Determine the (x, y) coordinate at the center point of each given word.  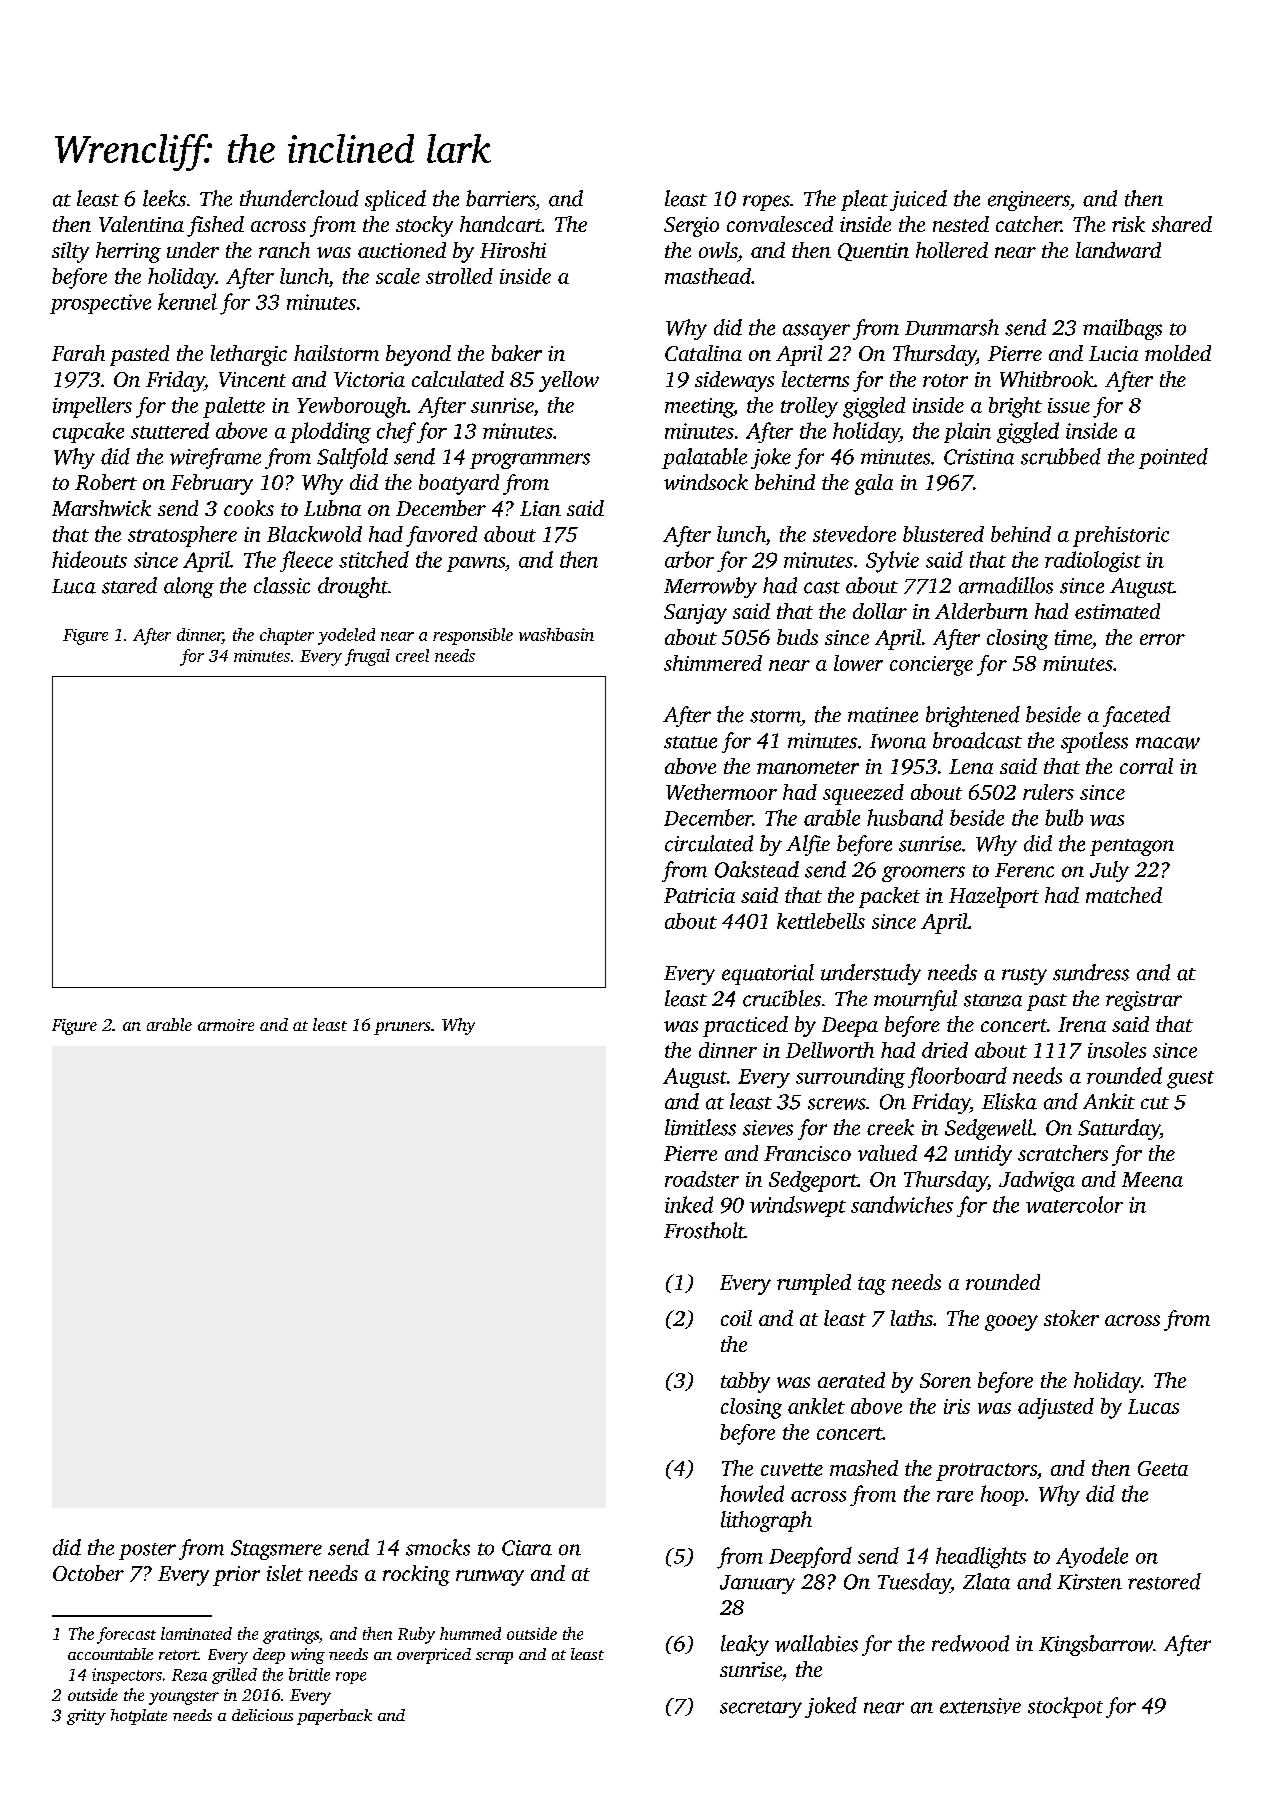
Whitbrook (1047, 379)
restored (1164, 1581)
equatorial (768, 974)
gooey (1011, 1323)
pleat (864, 200)
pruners (402, 1028)
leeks (164, 198)
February (212, 484)
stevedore (854, 534)
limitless (700, 1127)
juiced (918, 200)
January (757, 1584)
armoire (226, 1025)
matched (1124, 895)
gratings (291, 1636)
